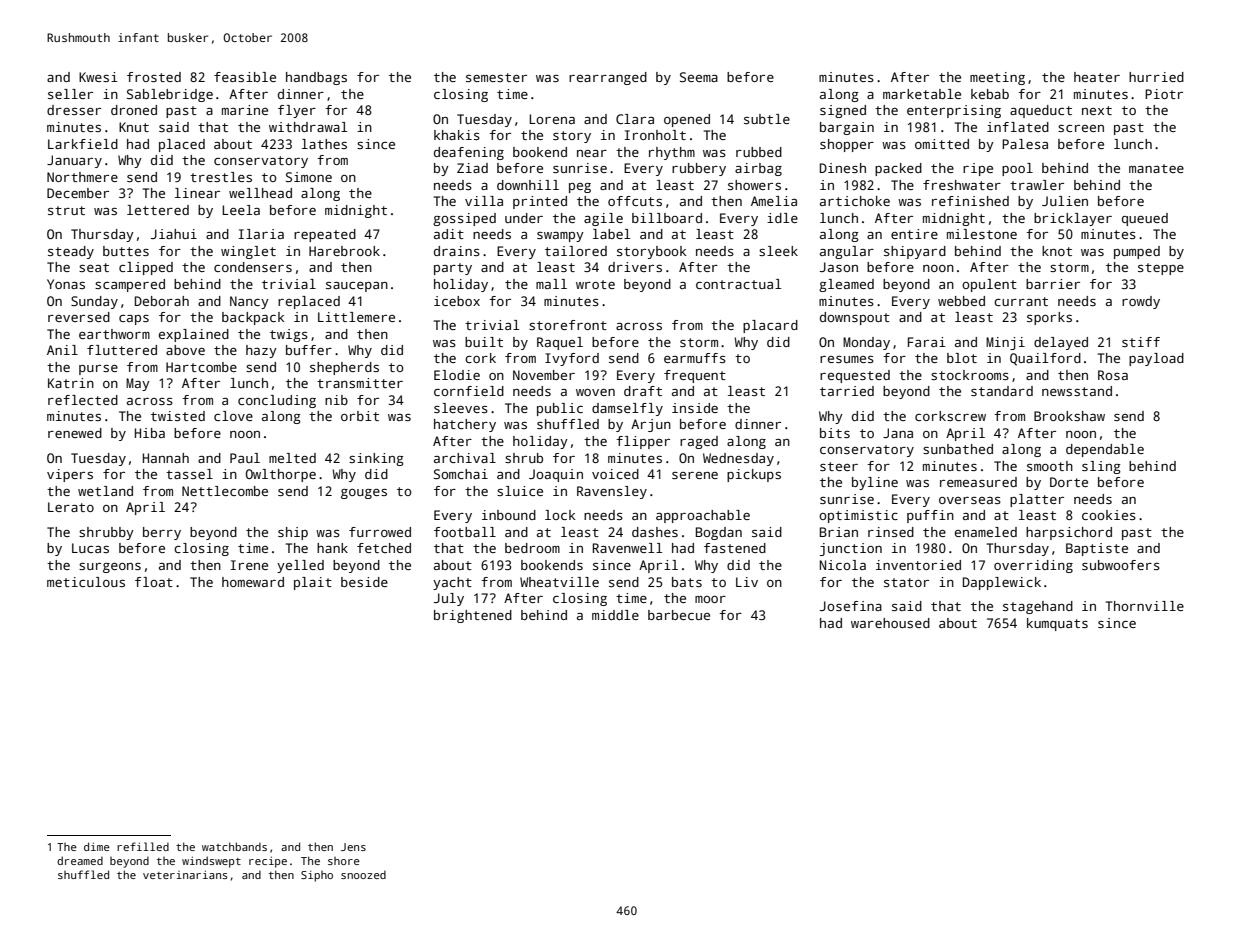 This screenshot has width=1233, height=952. Describe the element at coordinates (363, 875) in the screenshot. I see `snoozed` at that location.
